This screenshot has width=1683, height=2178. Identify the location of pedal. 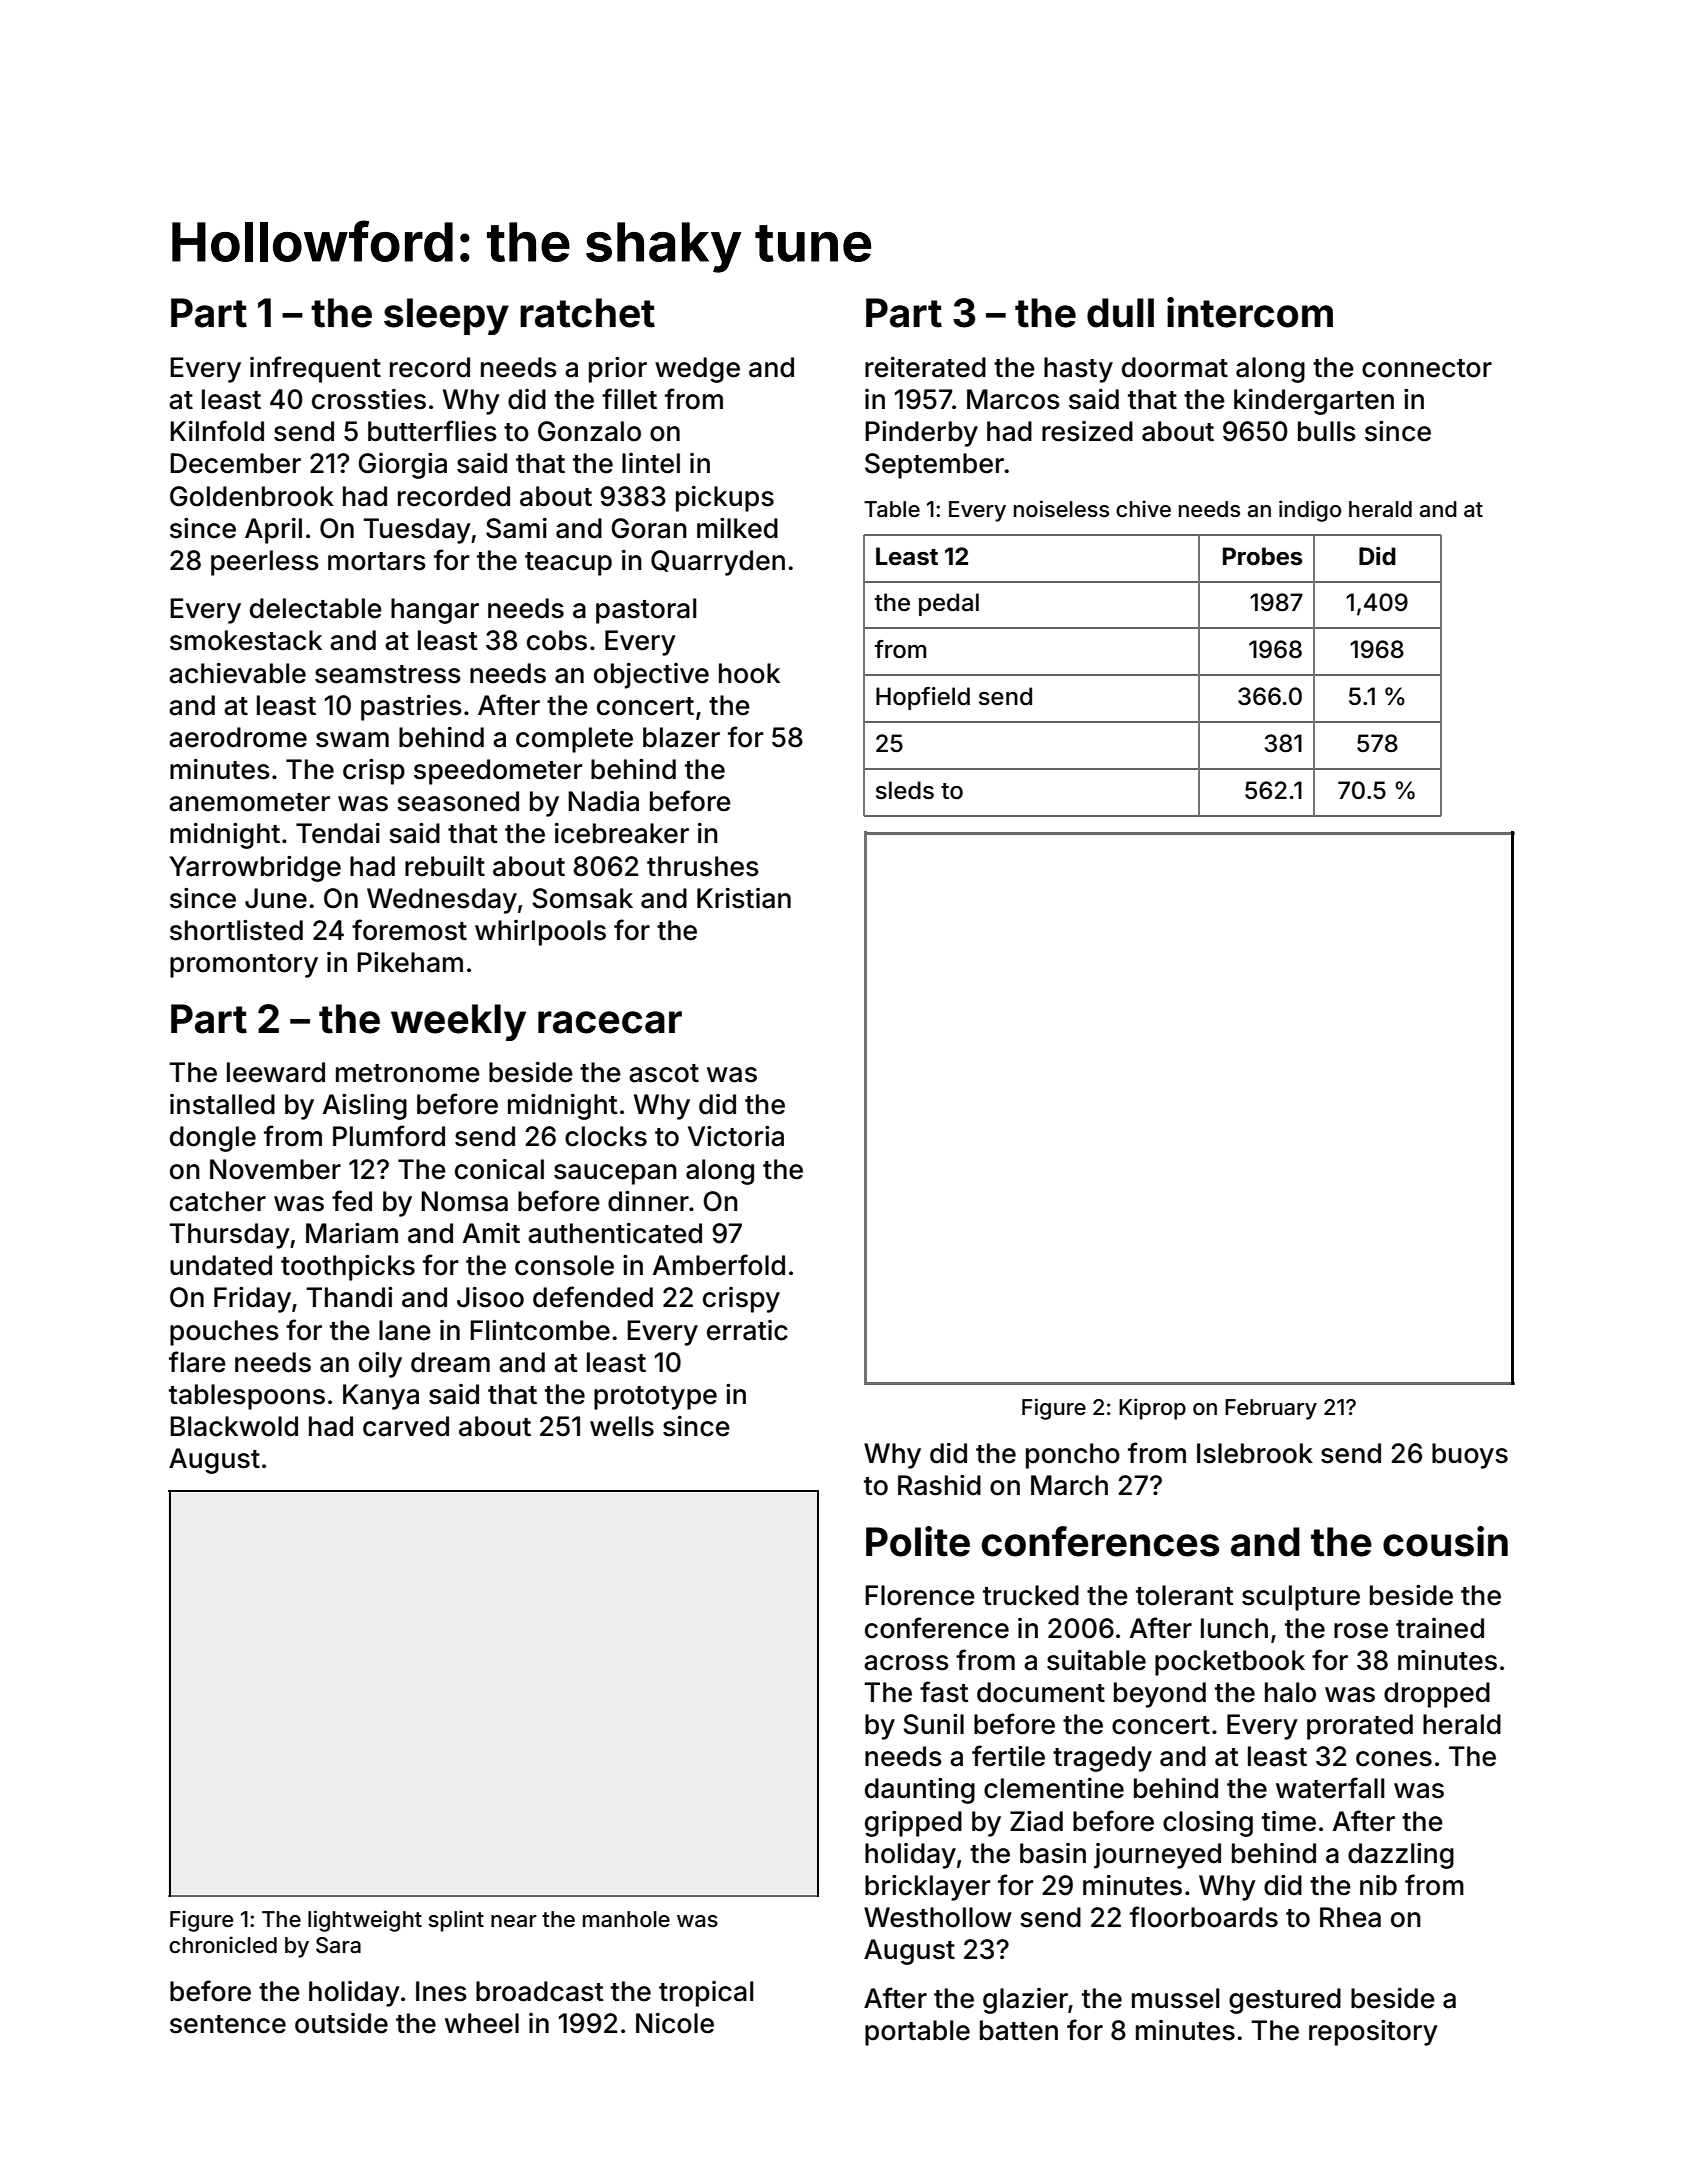
(949, 604).
